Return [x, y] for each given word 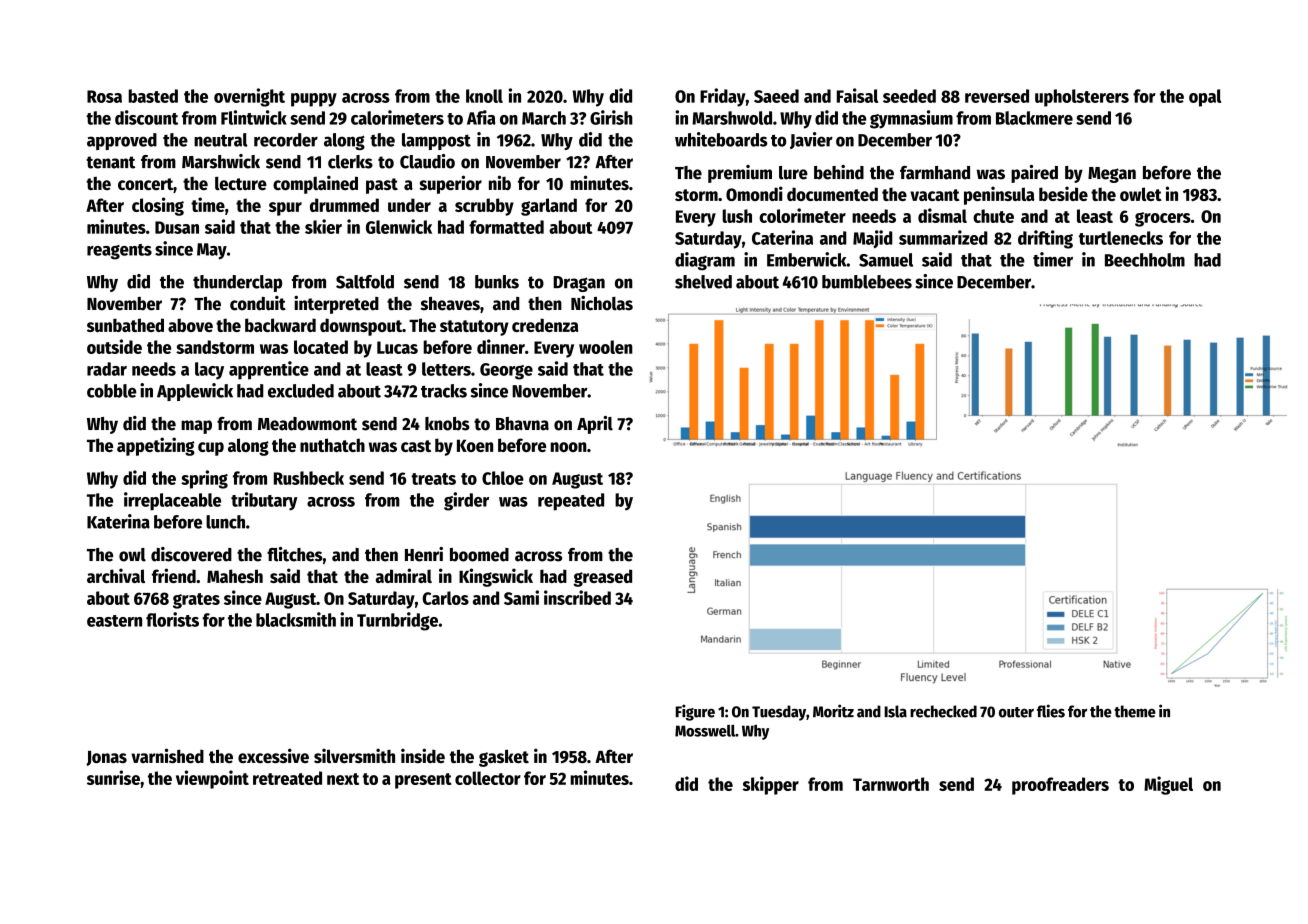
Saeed [776, 96]
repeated [571, 502]
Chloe [503, 478]
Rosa [104, 96]
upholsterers [1082, 98]
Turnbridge [397, 621]
